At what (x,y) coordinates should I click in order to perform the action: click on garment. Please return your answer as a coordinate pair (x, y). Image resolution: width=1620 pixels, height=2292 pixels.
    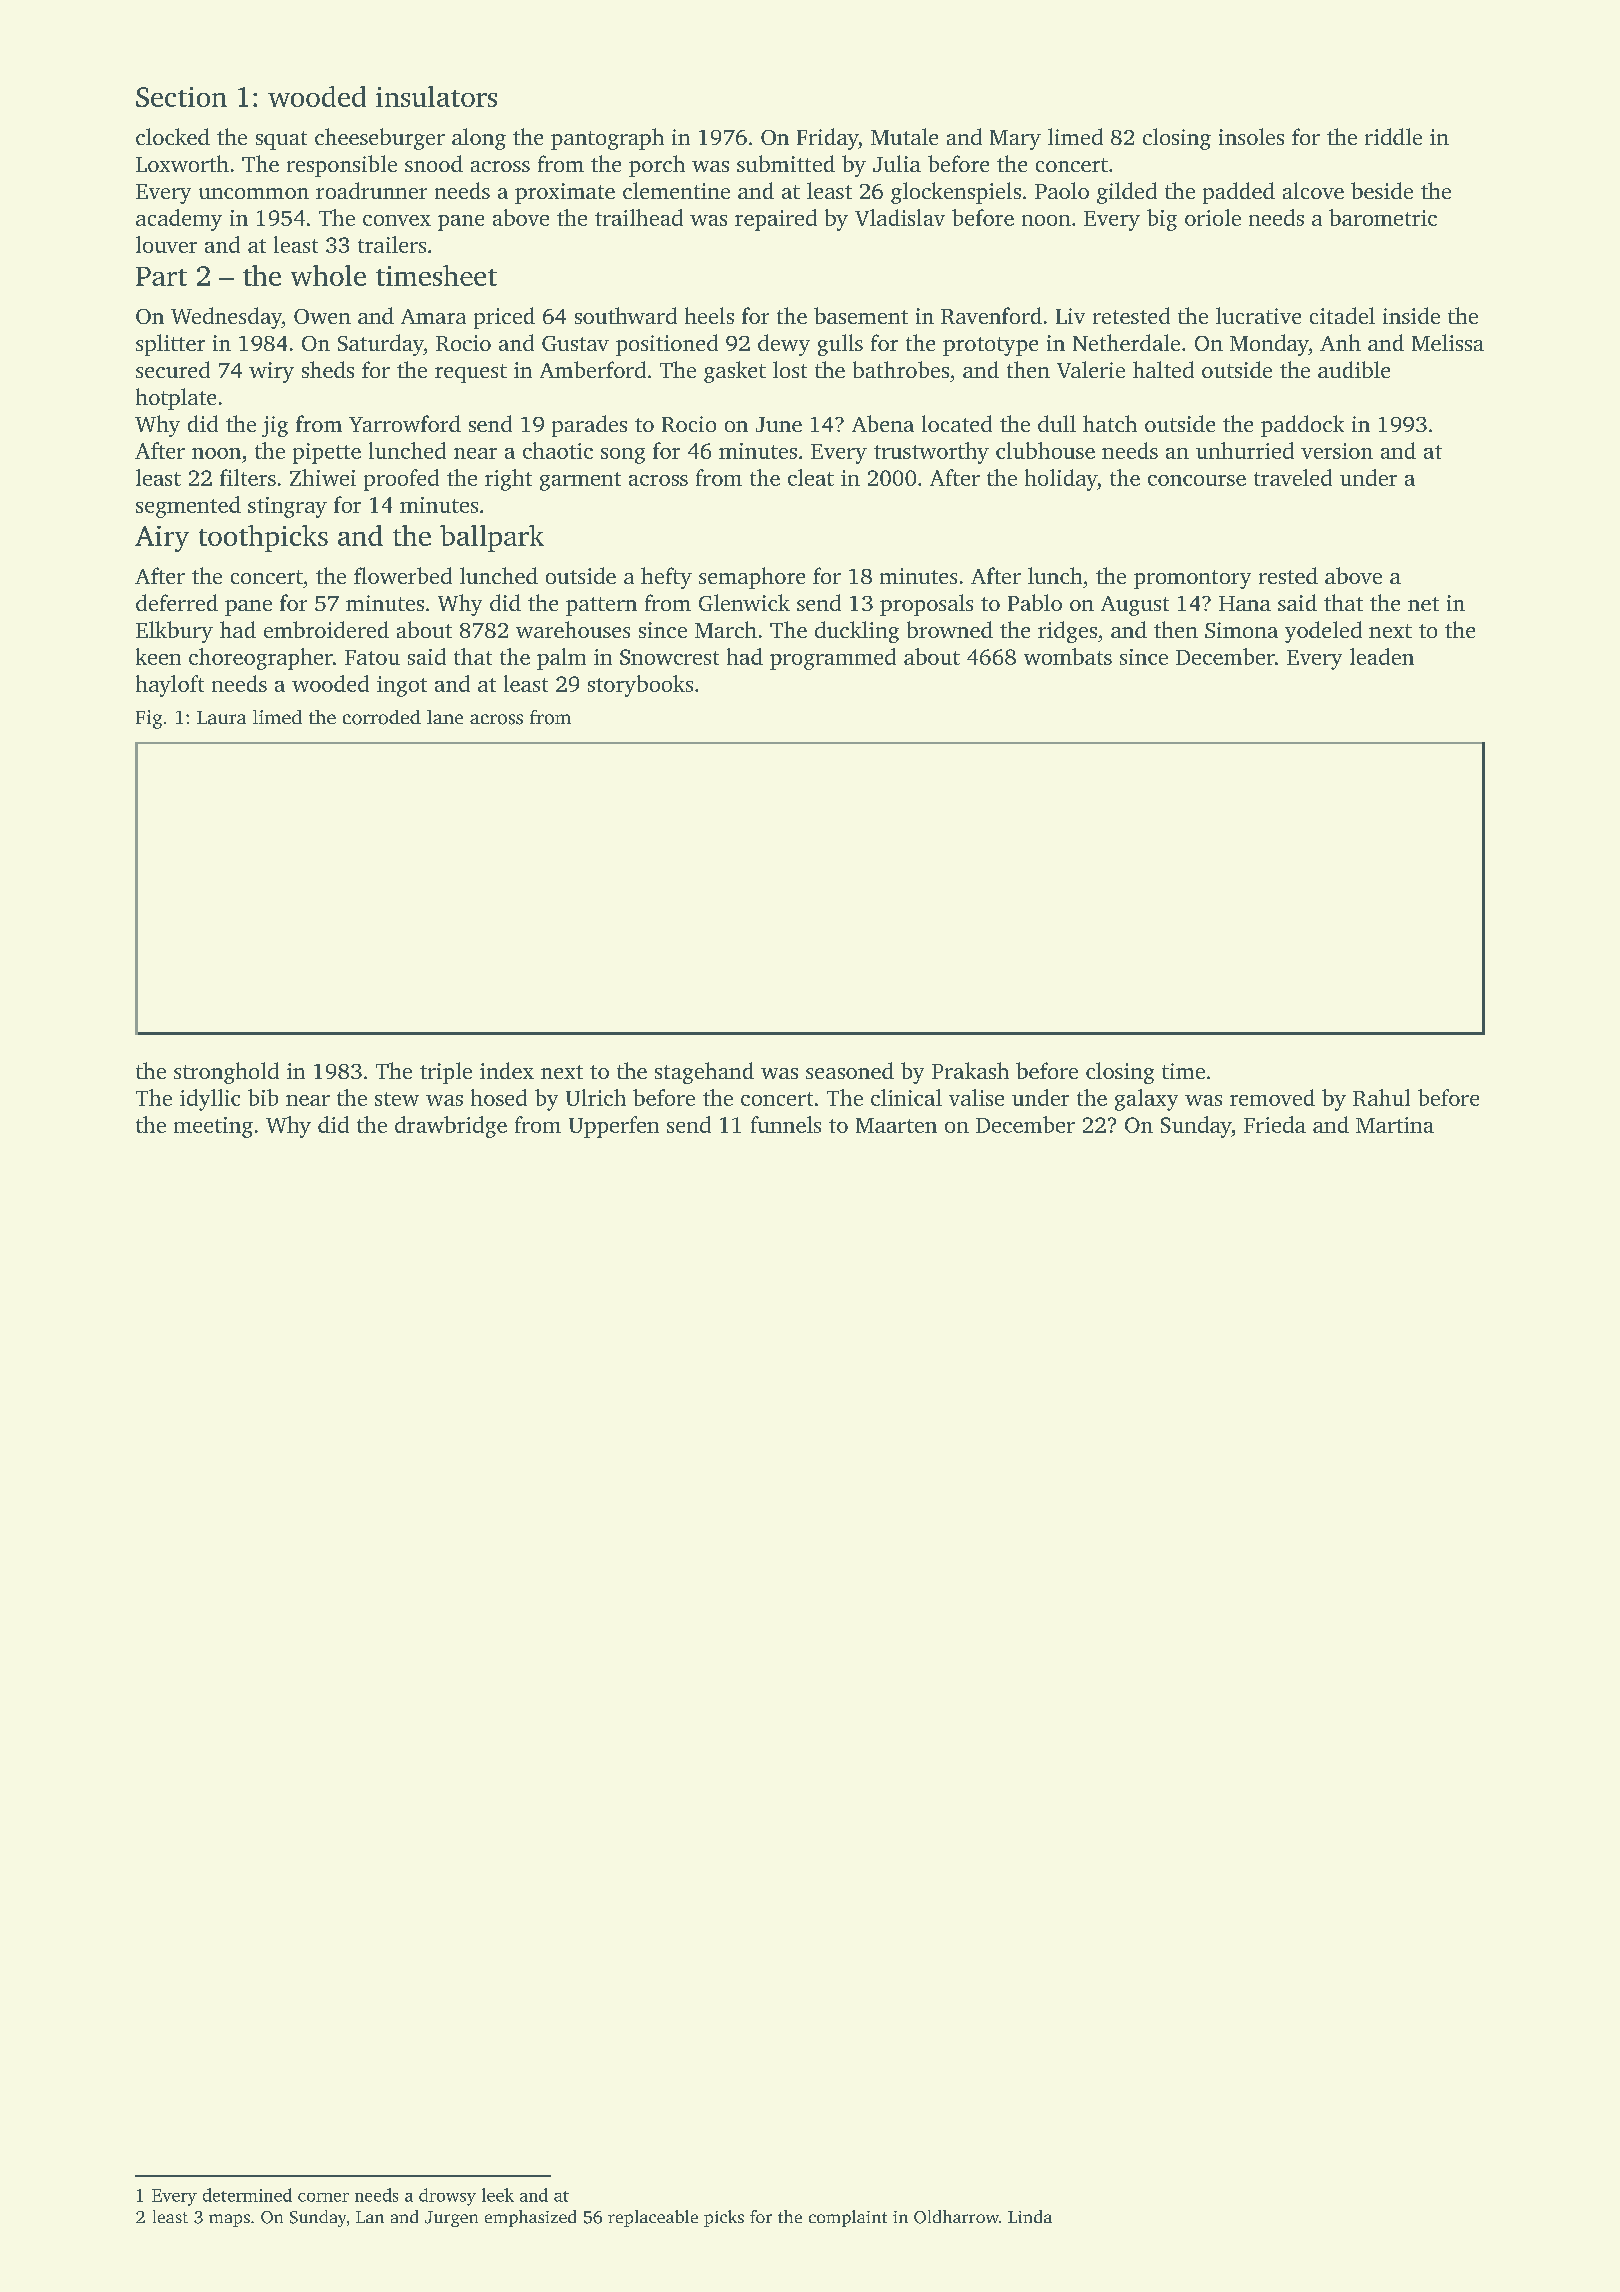
    Looking at the image, I should click on (580, 481).
